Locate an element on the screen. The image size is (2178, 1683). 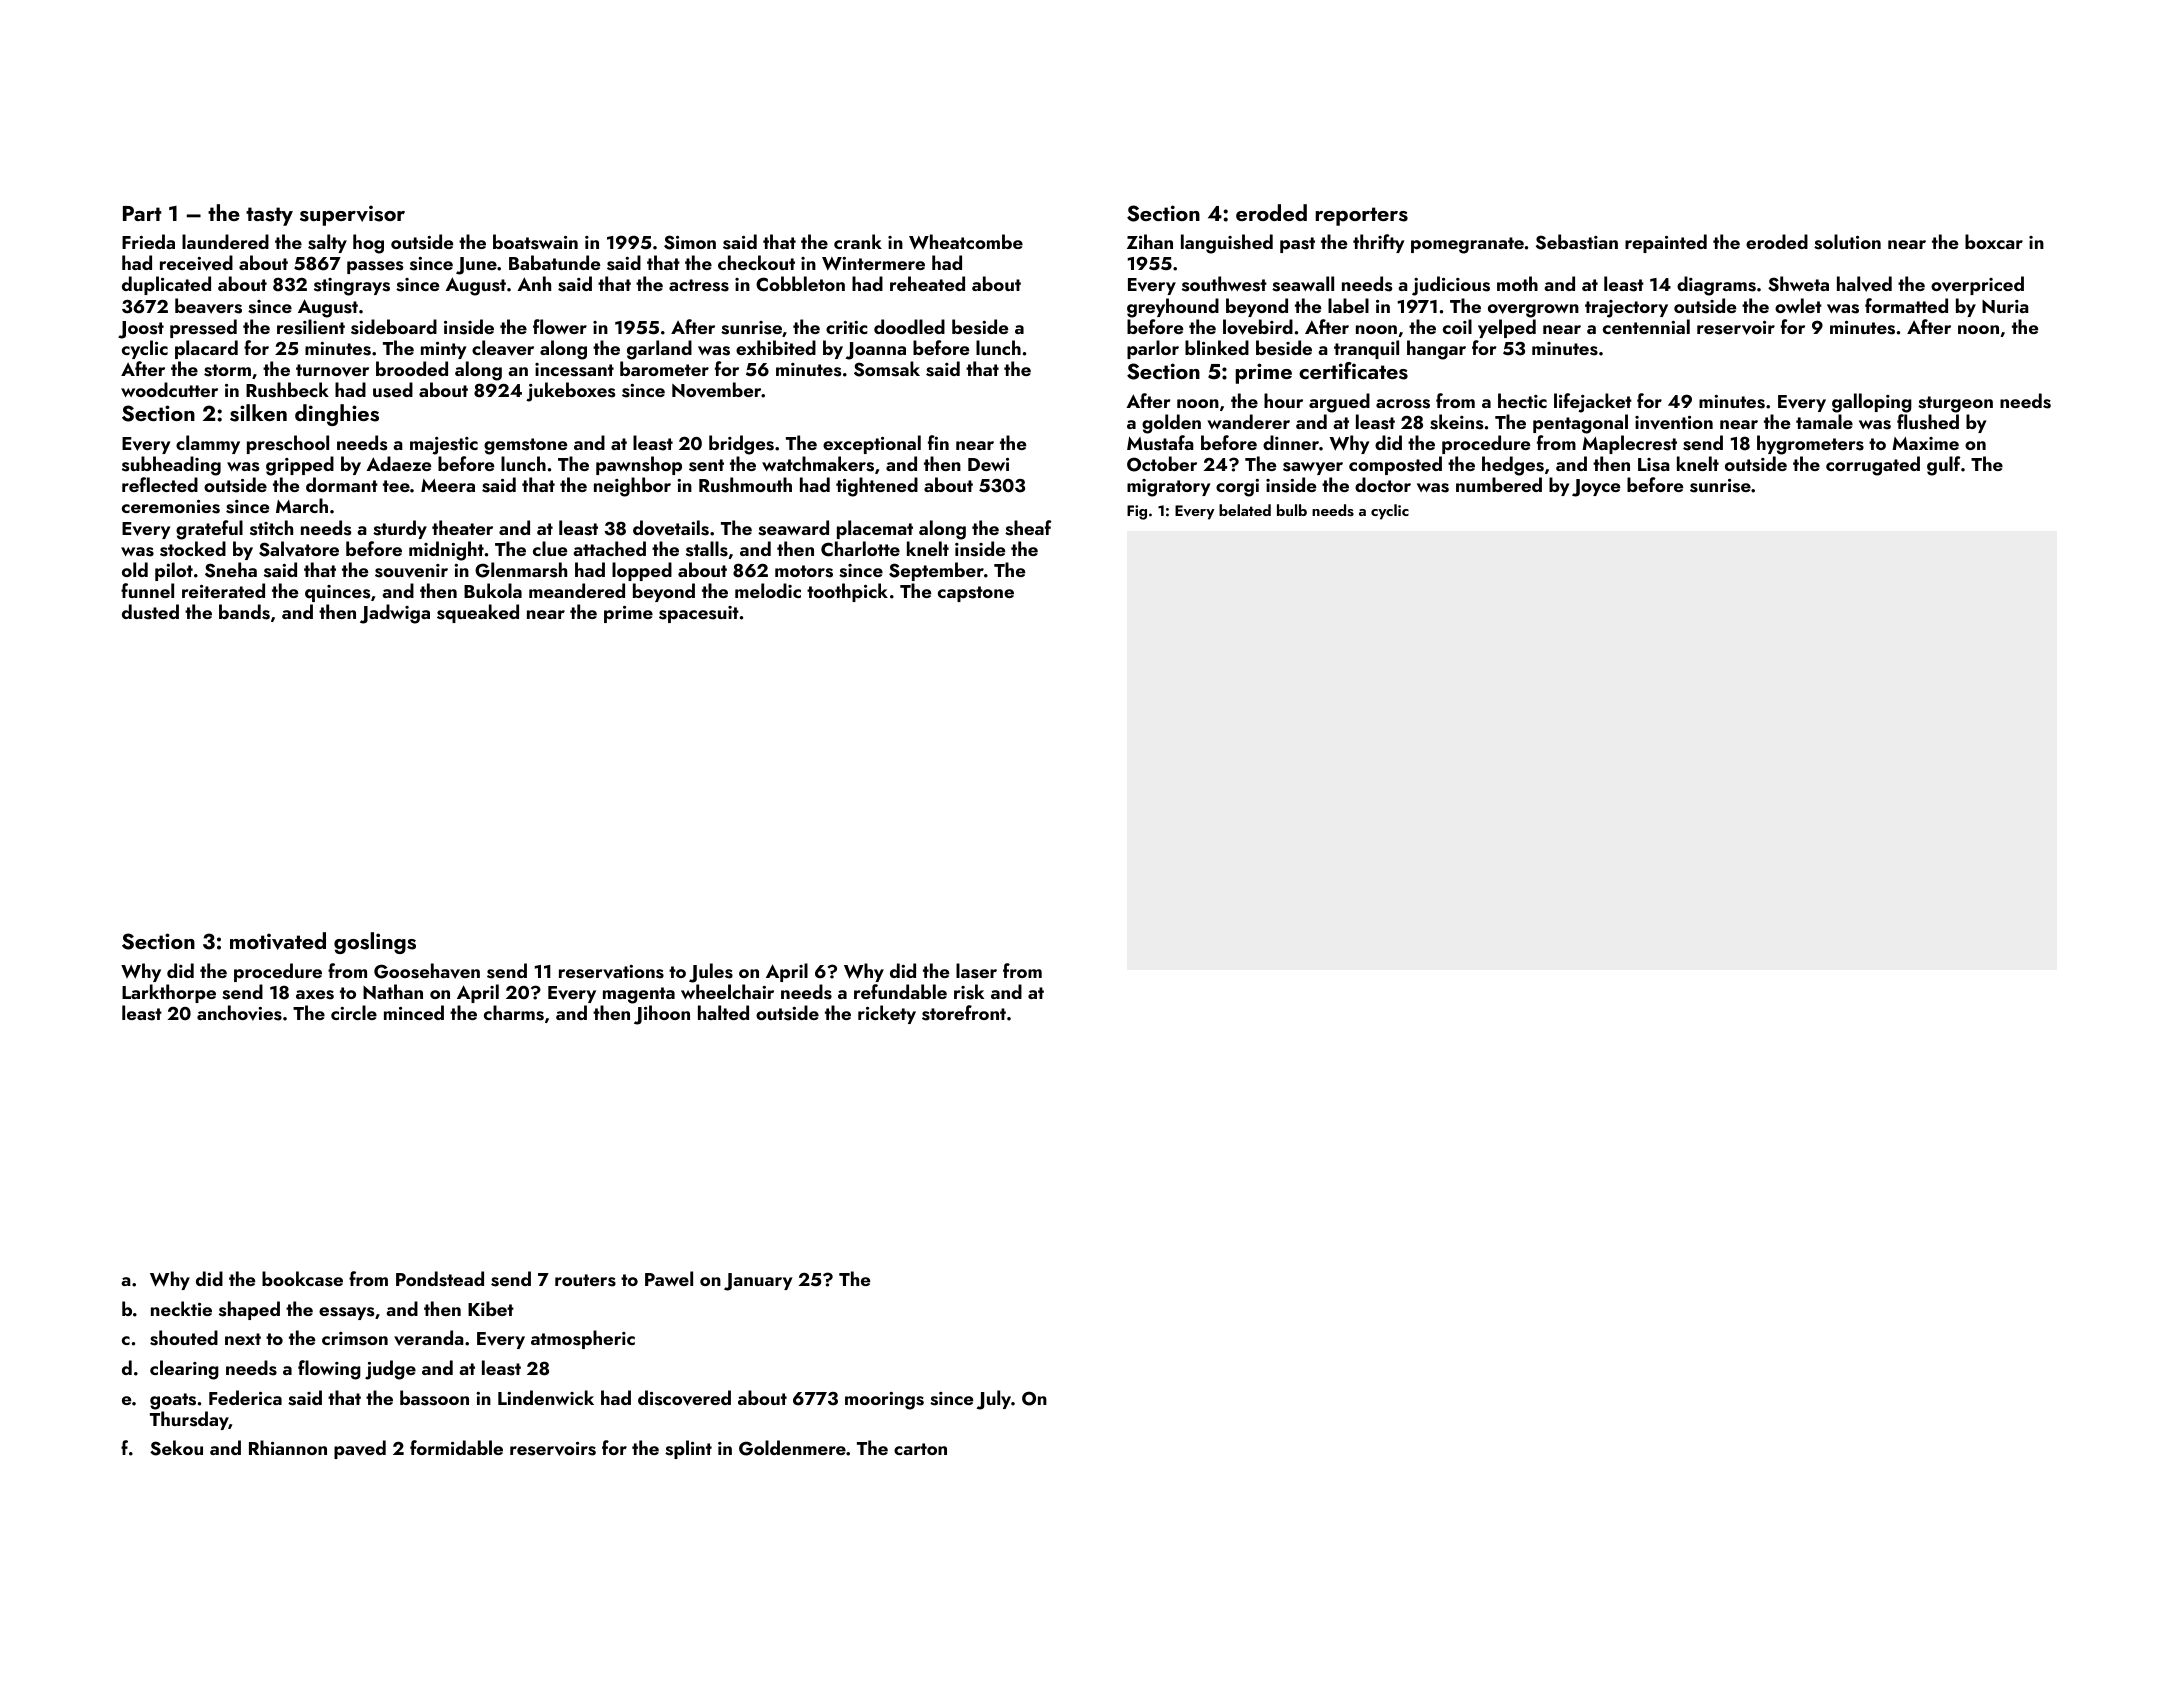
July is located at coordinates (994, 1400).
